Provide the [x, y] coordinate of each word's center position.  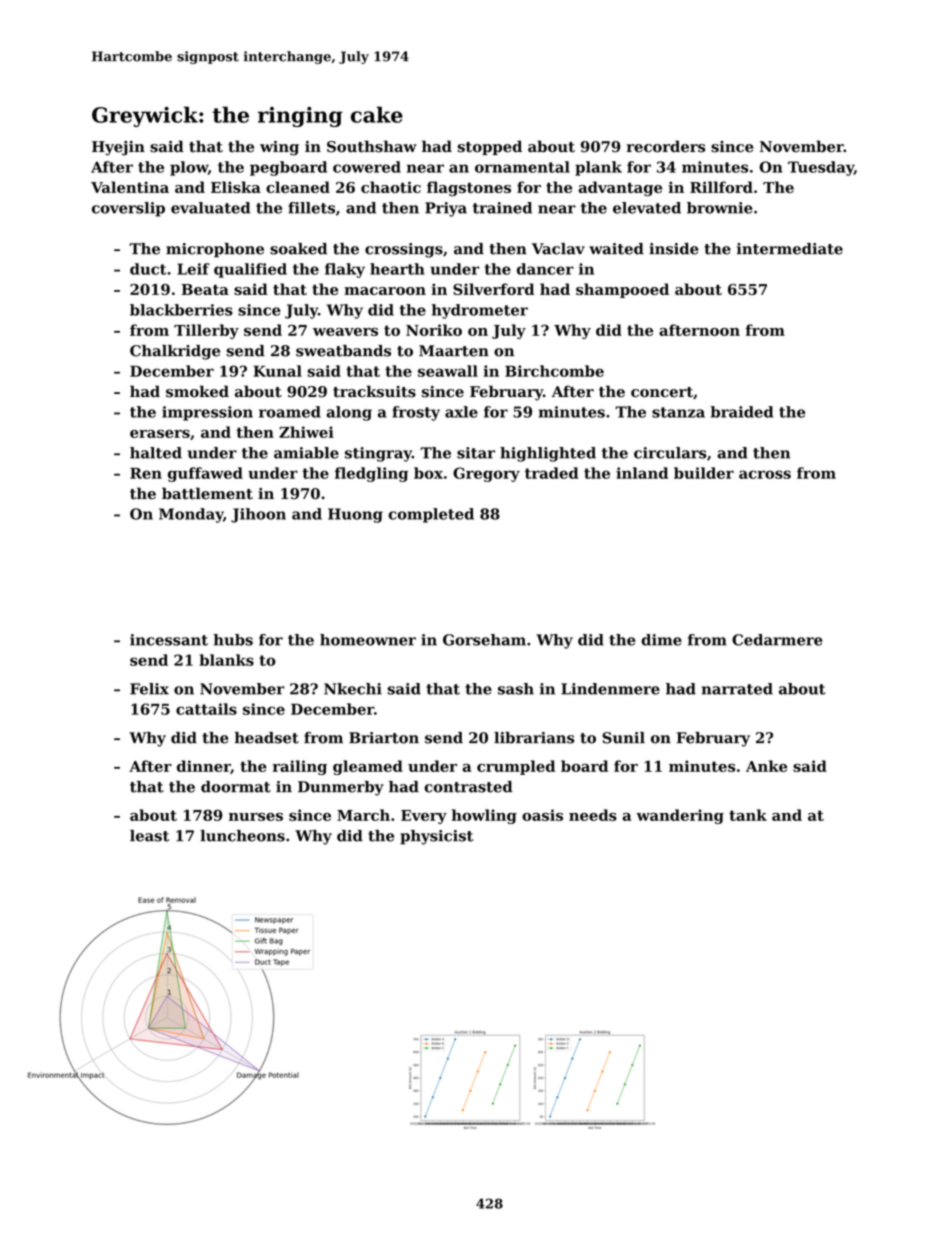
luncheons [242, 836]
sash [516, 689]
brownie [720, 208]
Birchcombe [554, 371]
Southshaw [372, 146]
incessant [169, 640]
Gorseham [484, 640]
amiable [306, 453]
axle [461, 412]
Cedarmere [777, 640]
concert [662, 392]
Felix [149, 689]
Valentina [130, 187]
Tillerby [206, 331]
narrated [737, 689]
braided [742, 412]
